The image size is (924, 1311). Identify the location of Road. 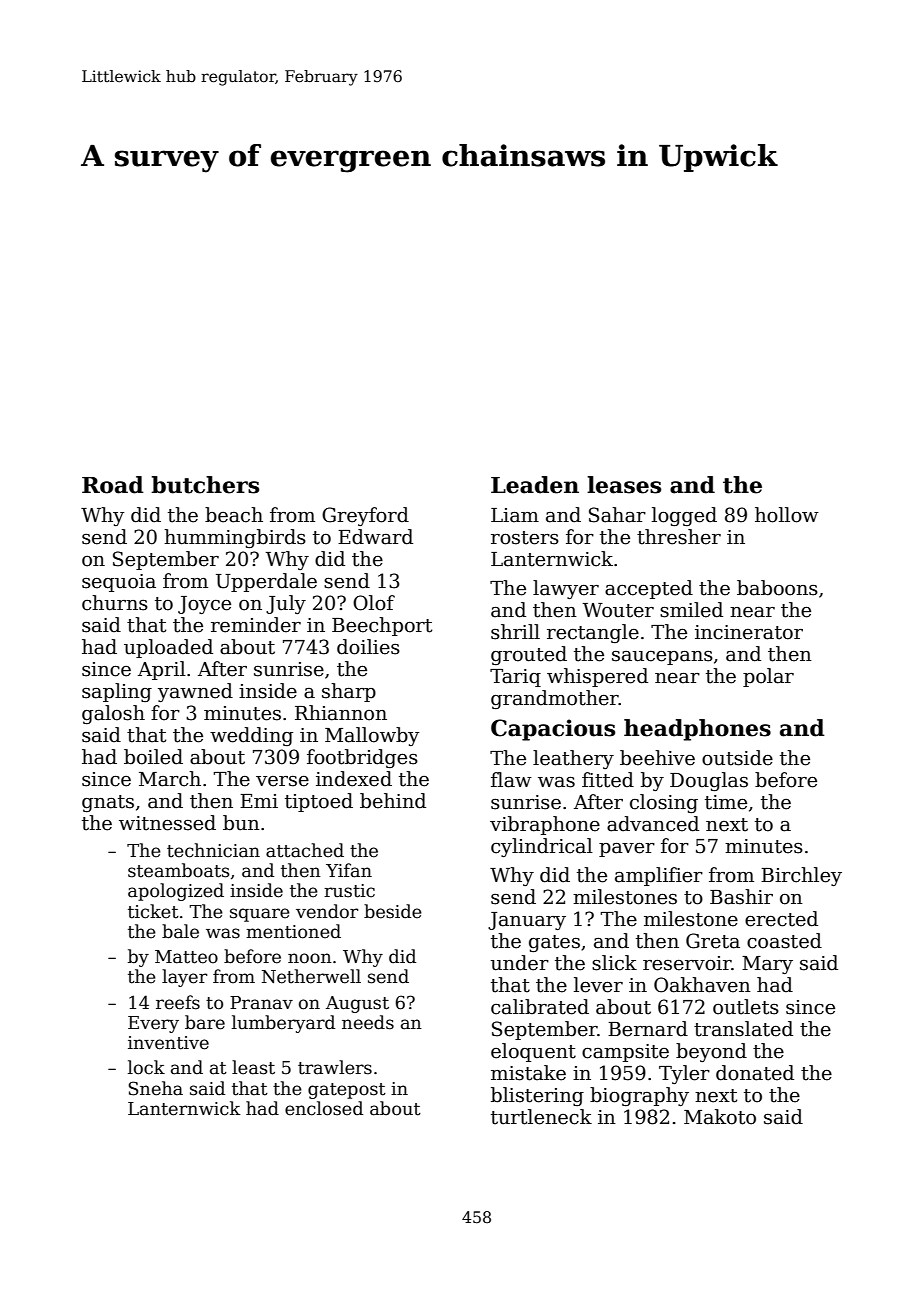
(113, 485).
